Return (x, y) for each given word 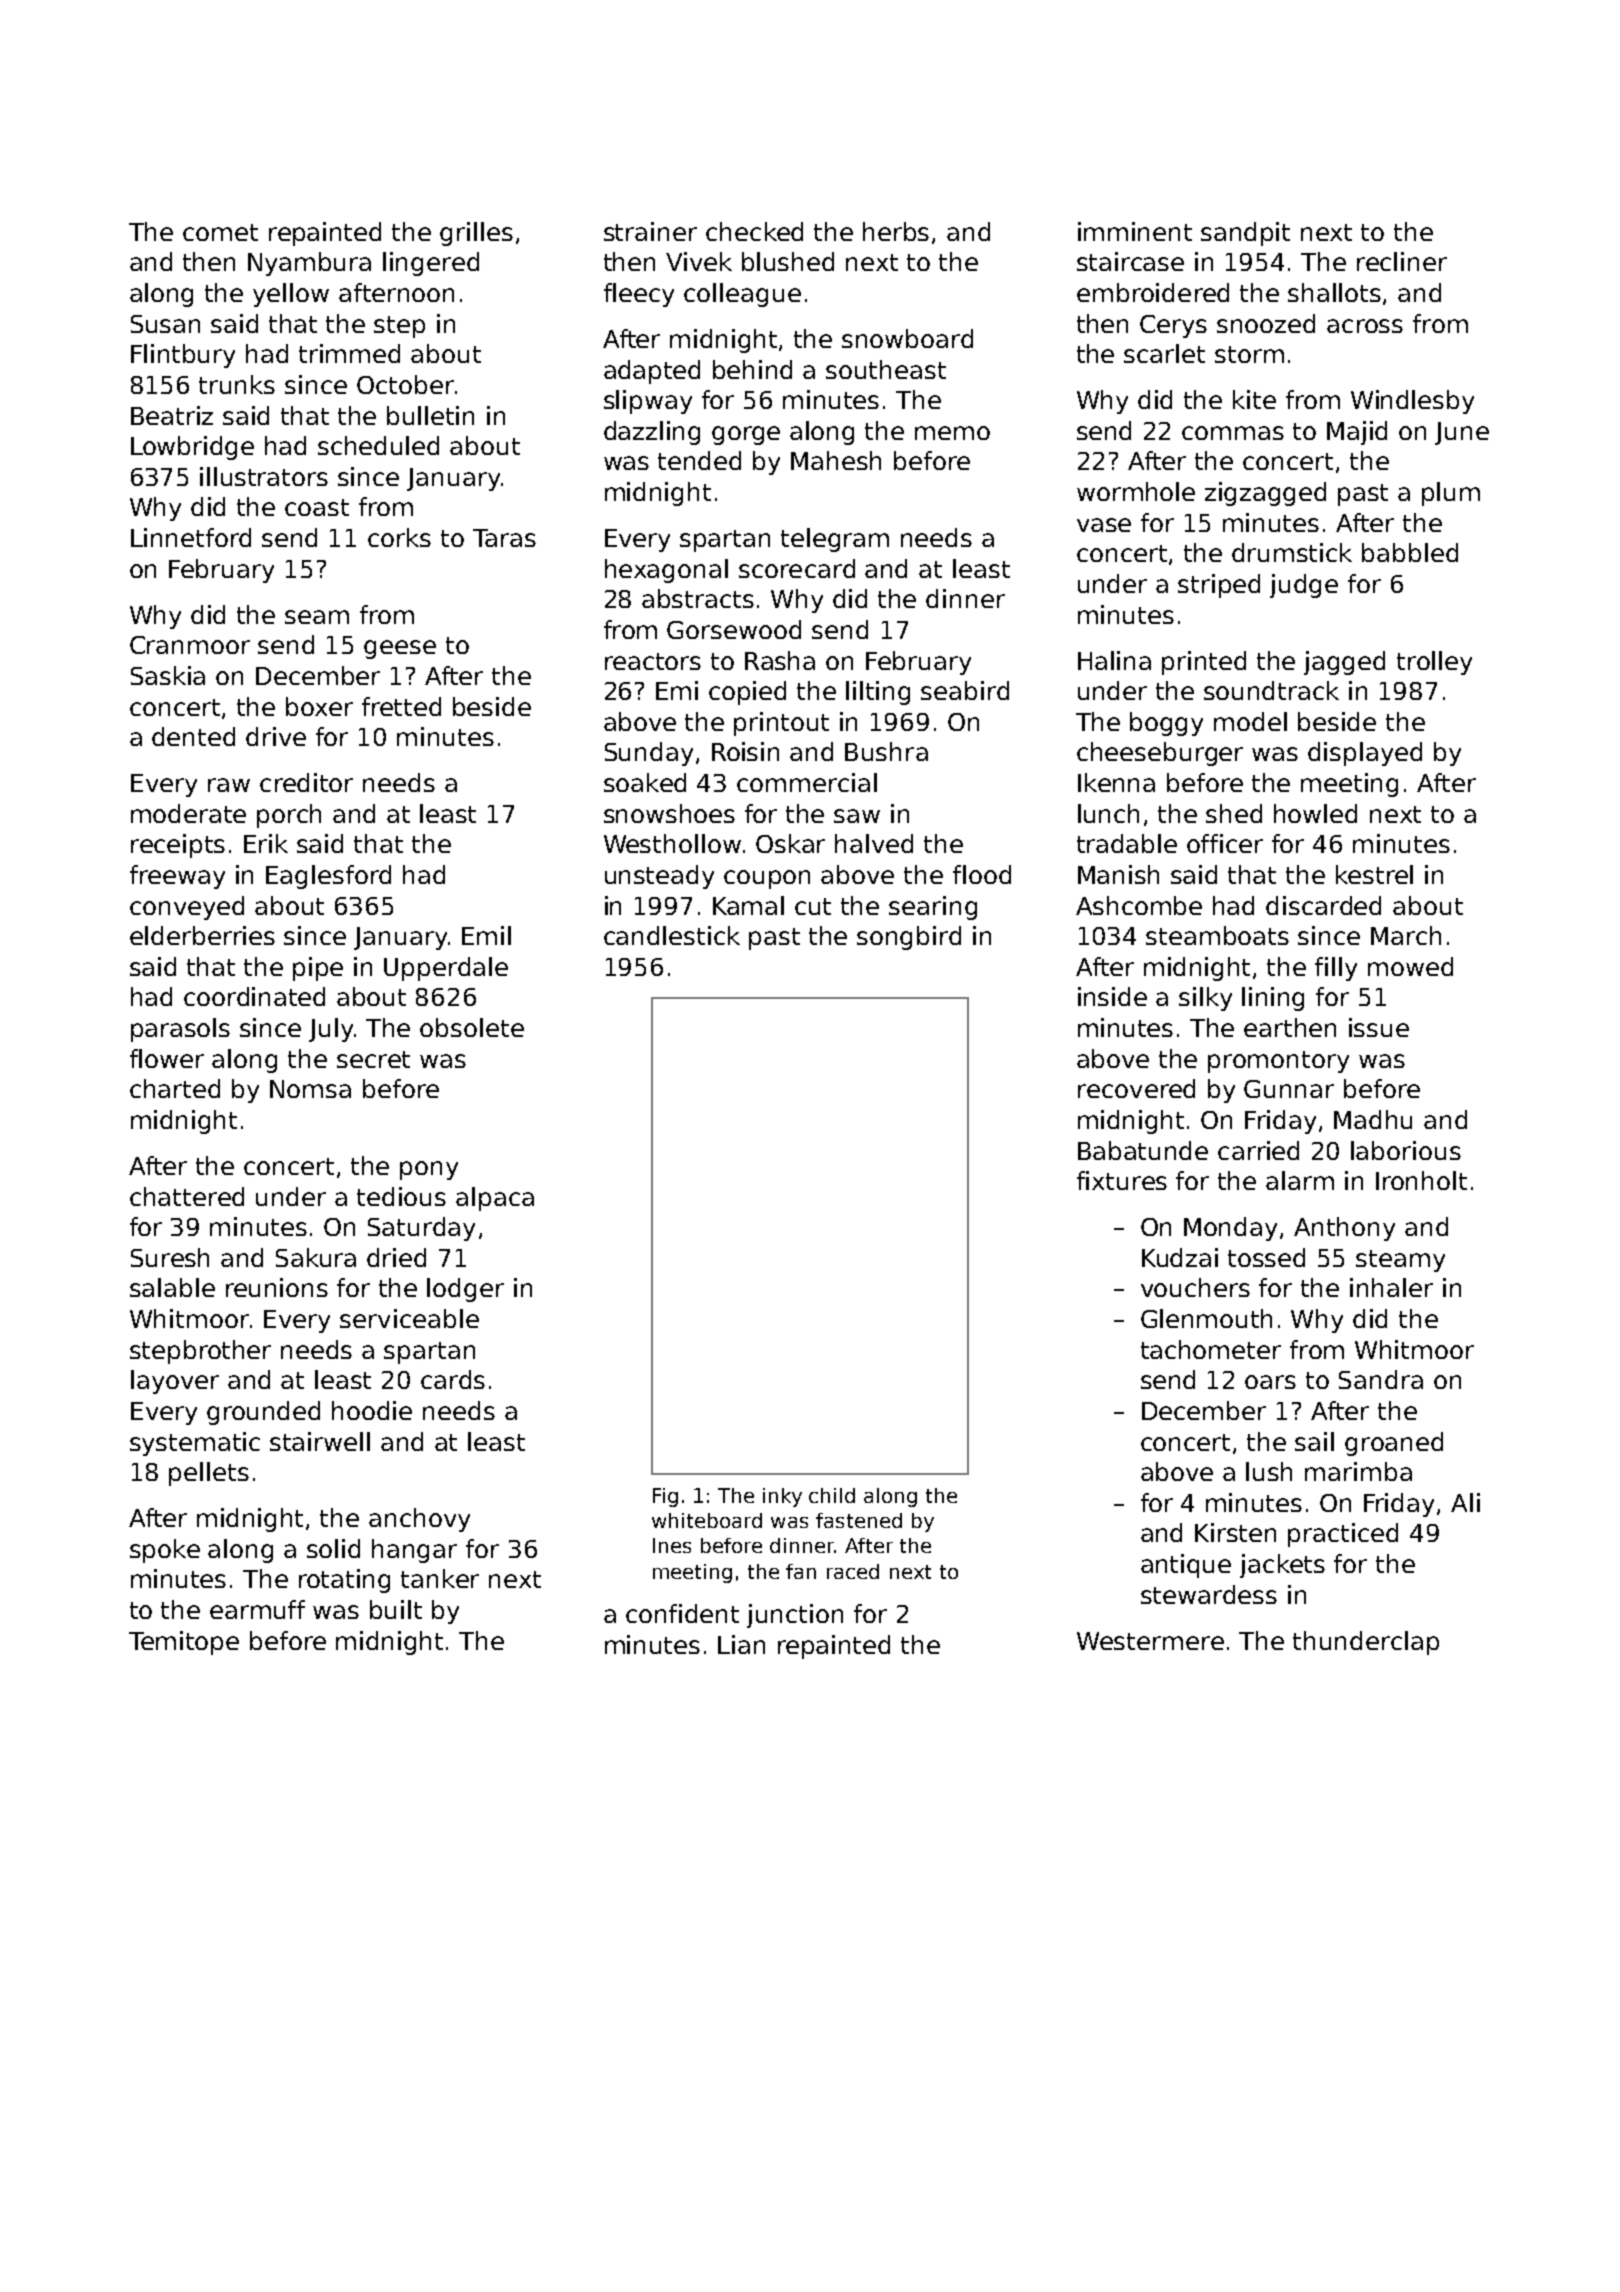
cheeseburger (1160, 754)
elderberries (202, 935)
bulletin (430, 415)
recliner (1402, 261)
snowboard (907, 338)
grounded (263, 1413)
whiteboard (707, 1520)
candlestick (672, 935)
